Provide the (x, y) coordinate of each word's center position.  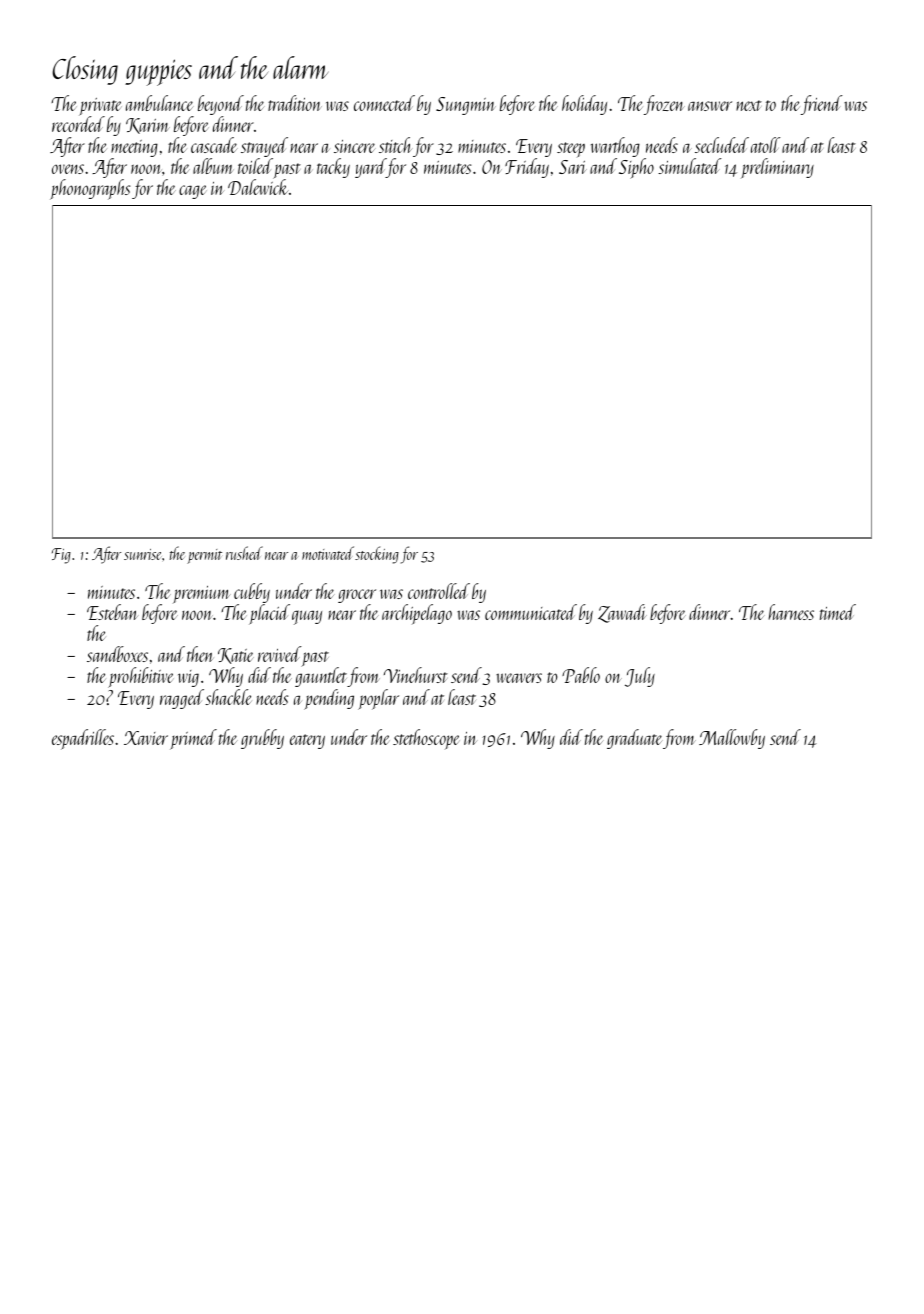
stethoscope (426, 739)
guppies (158, 72)
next (749, 105)
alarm (300, 67)
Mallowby (732, 739)
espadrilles (83, 739)
